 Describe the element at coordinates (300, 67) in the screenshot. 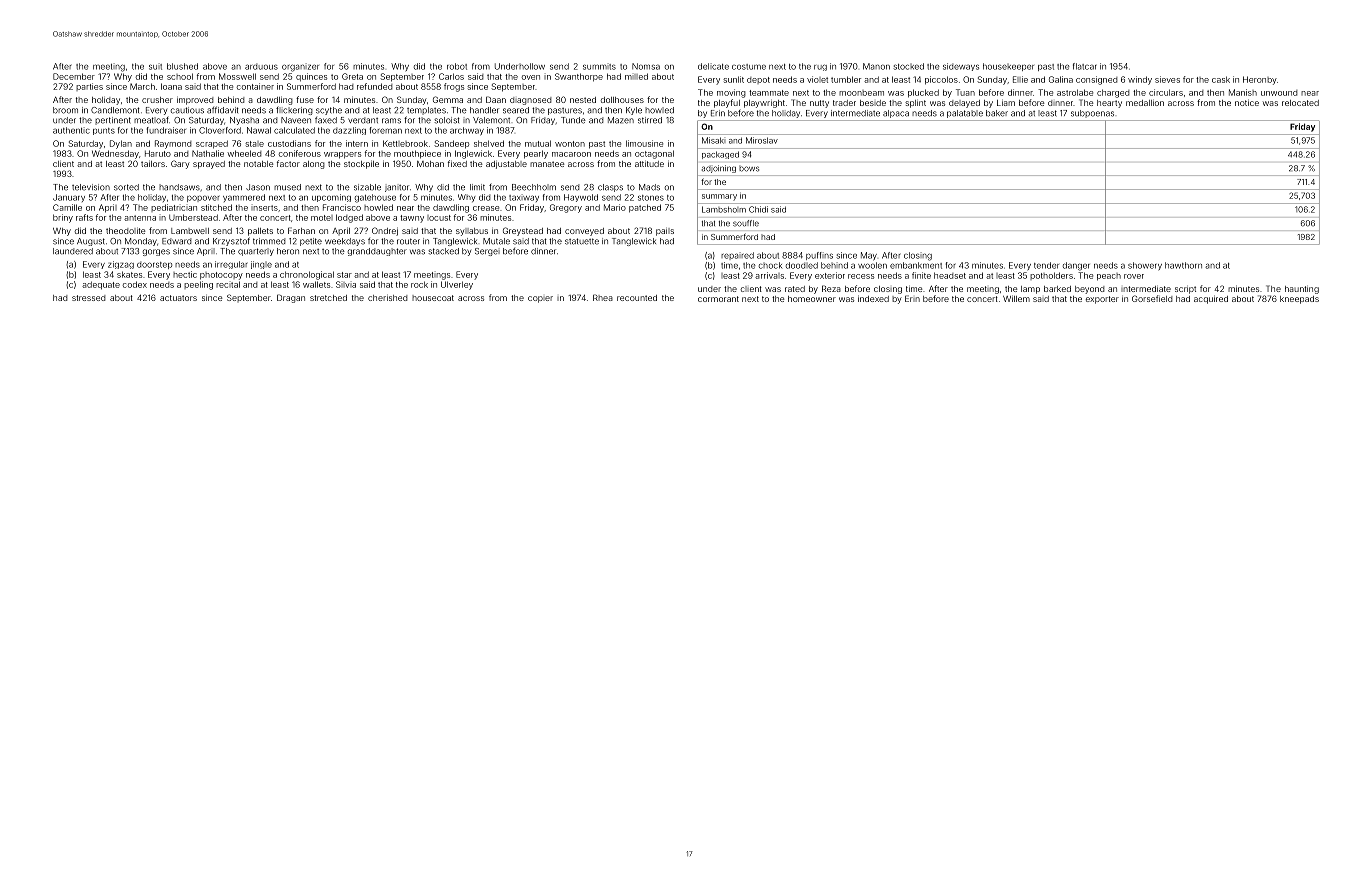

I see `organizer` at that location.
